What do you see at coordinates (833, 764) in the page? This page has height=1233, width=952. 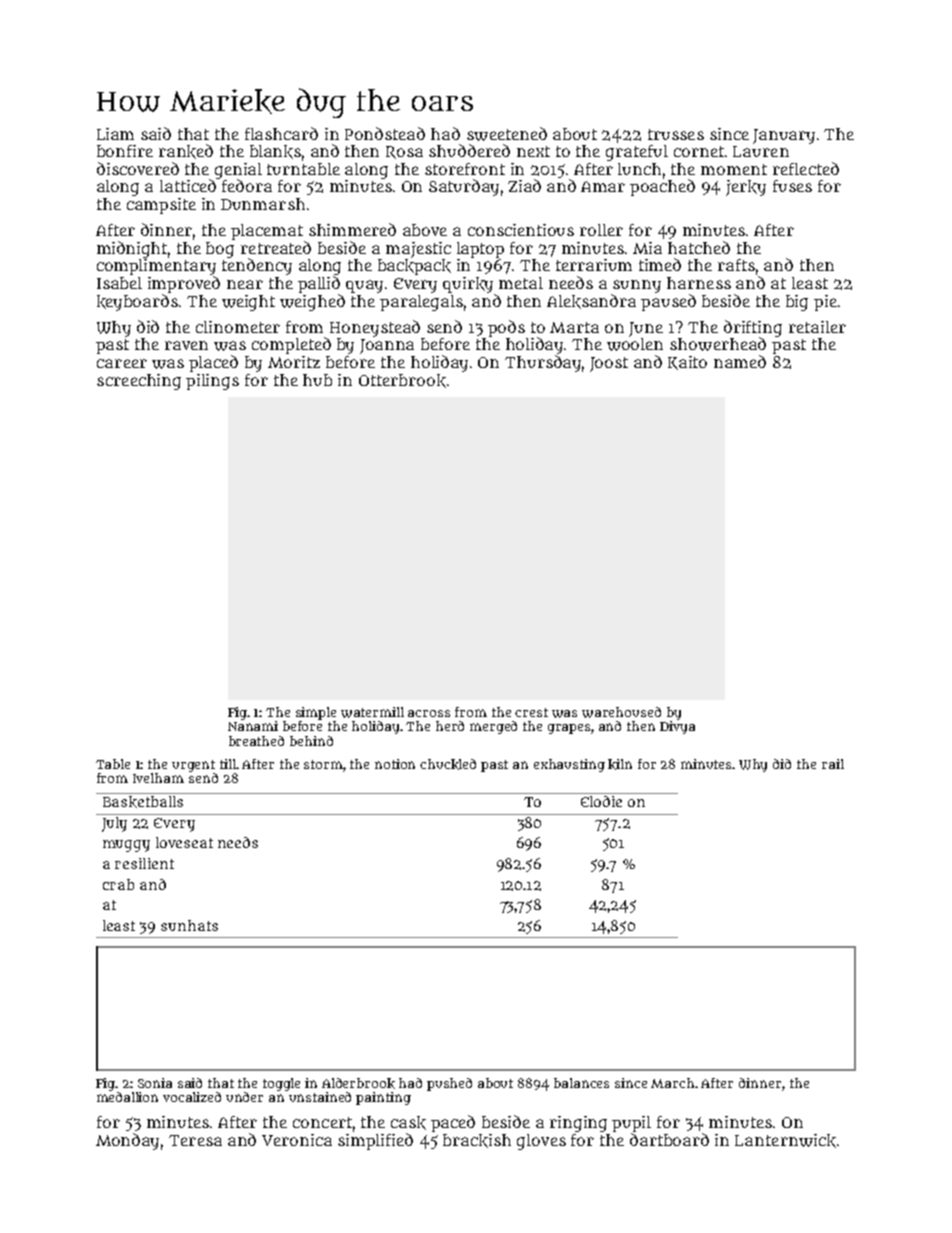 I see `rail` at bounding box center [833, 764].
